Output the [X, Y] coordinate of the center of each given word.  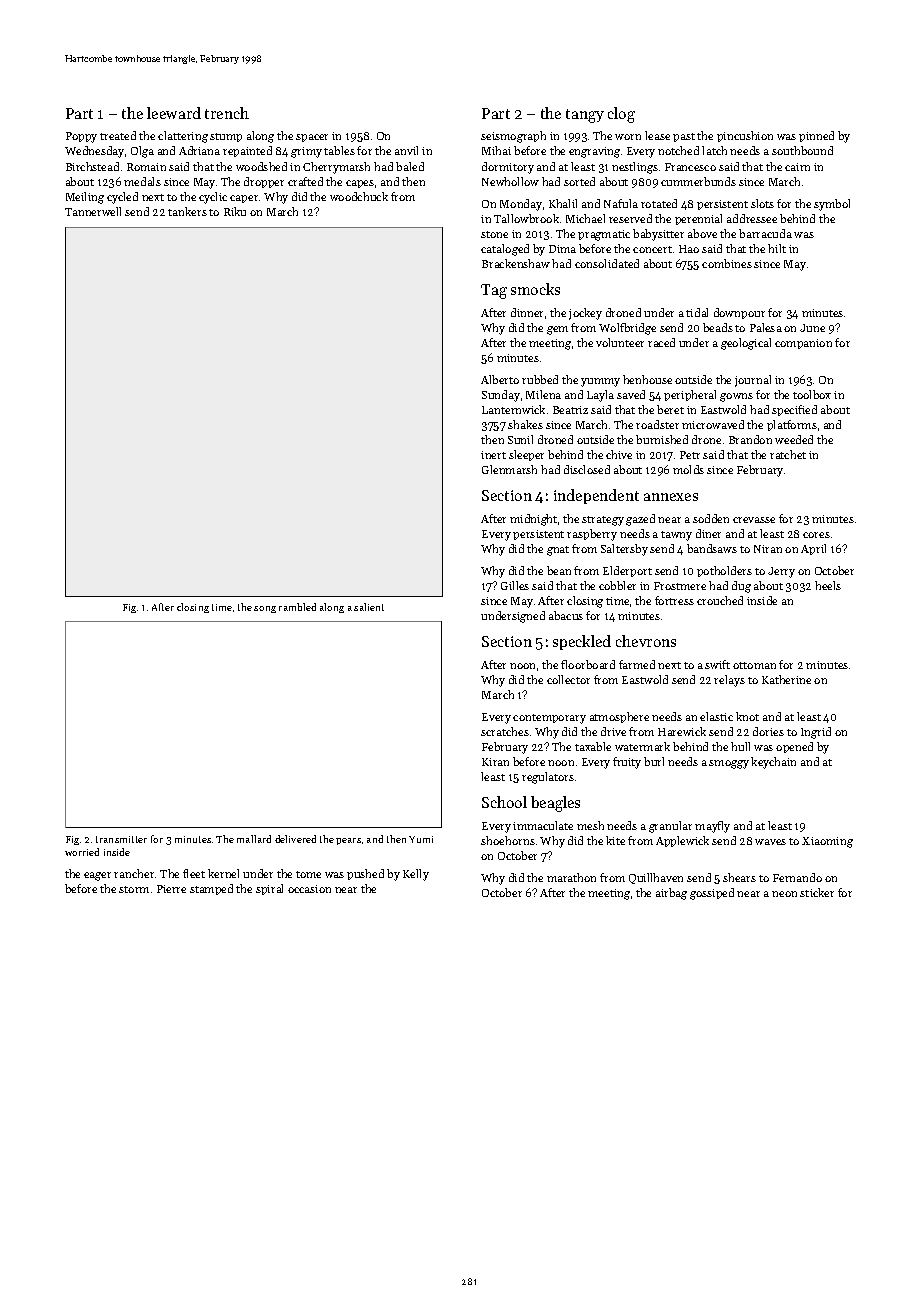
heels [828, 585]
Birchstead [92, 166]
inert [493, 455]
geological [746, 344]
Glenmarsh [509, 469]
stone [494, 234]
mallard [254, 839]
